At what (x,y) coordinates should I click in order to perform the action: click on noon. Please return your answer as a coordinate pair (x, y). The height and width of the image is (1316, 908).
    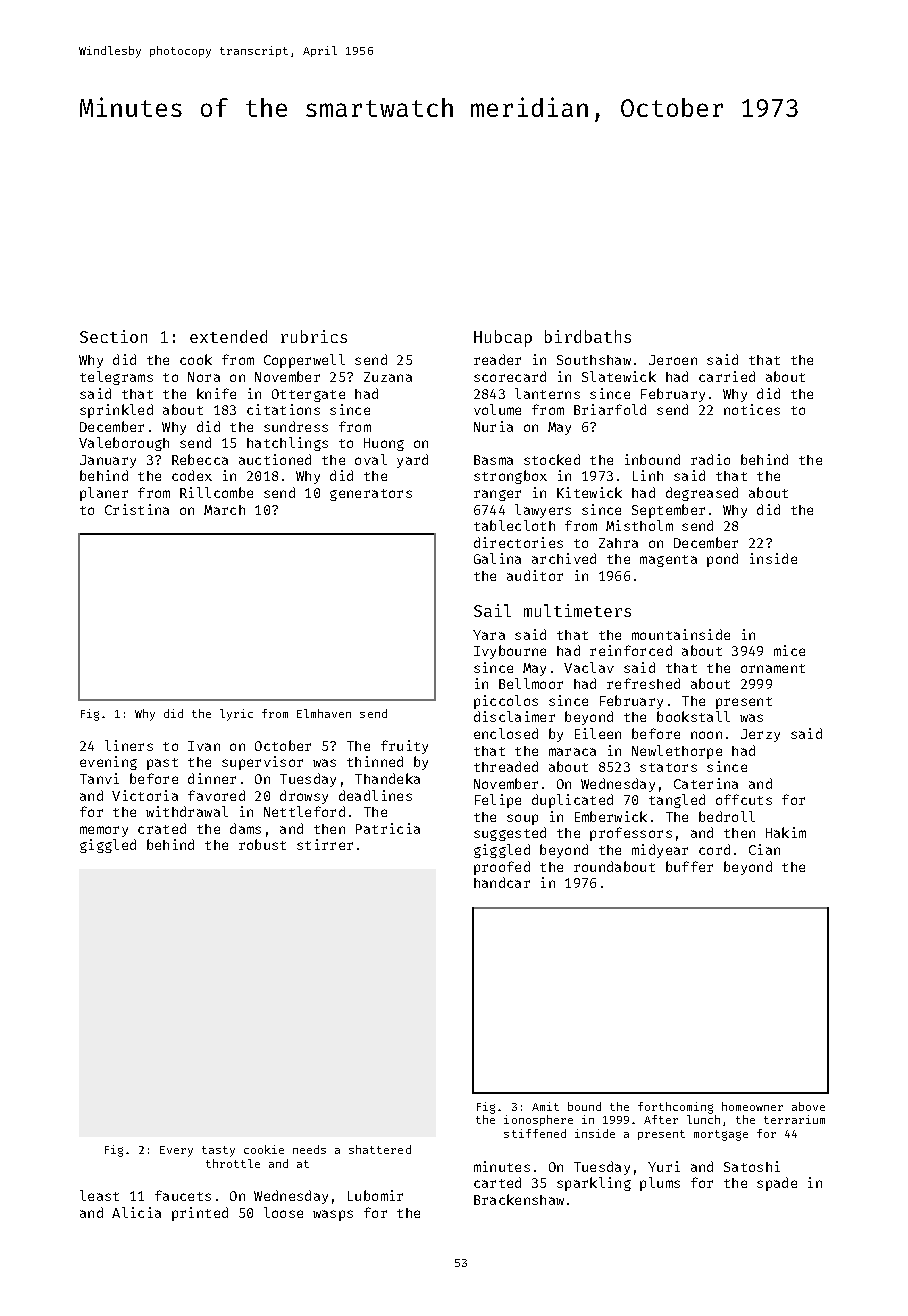
    Looking at the image, I should click on (706, 735).
